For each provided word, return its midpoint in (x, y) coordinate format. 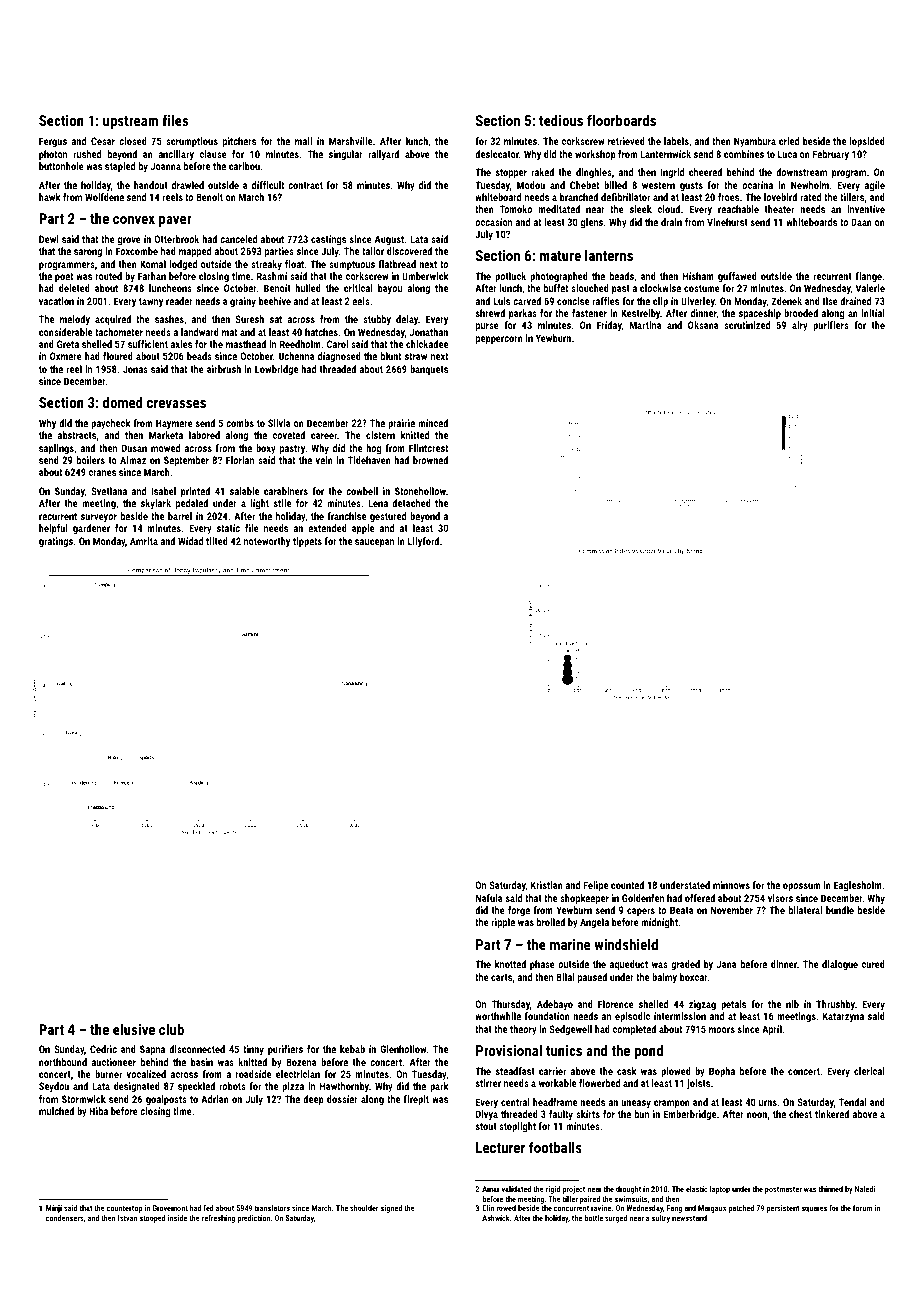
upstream (130, 122)
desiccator (497, 154)
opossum (801, 887)
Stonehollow (420, 491)
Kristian (547, 885)
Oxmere (66, 356)
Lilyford (423, 542)
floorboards (621, 120)
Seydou (54, 1087)
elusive (134, 1029)
